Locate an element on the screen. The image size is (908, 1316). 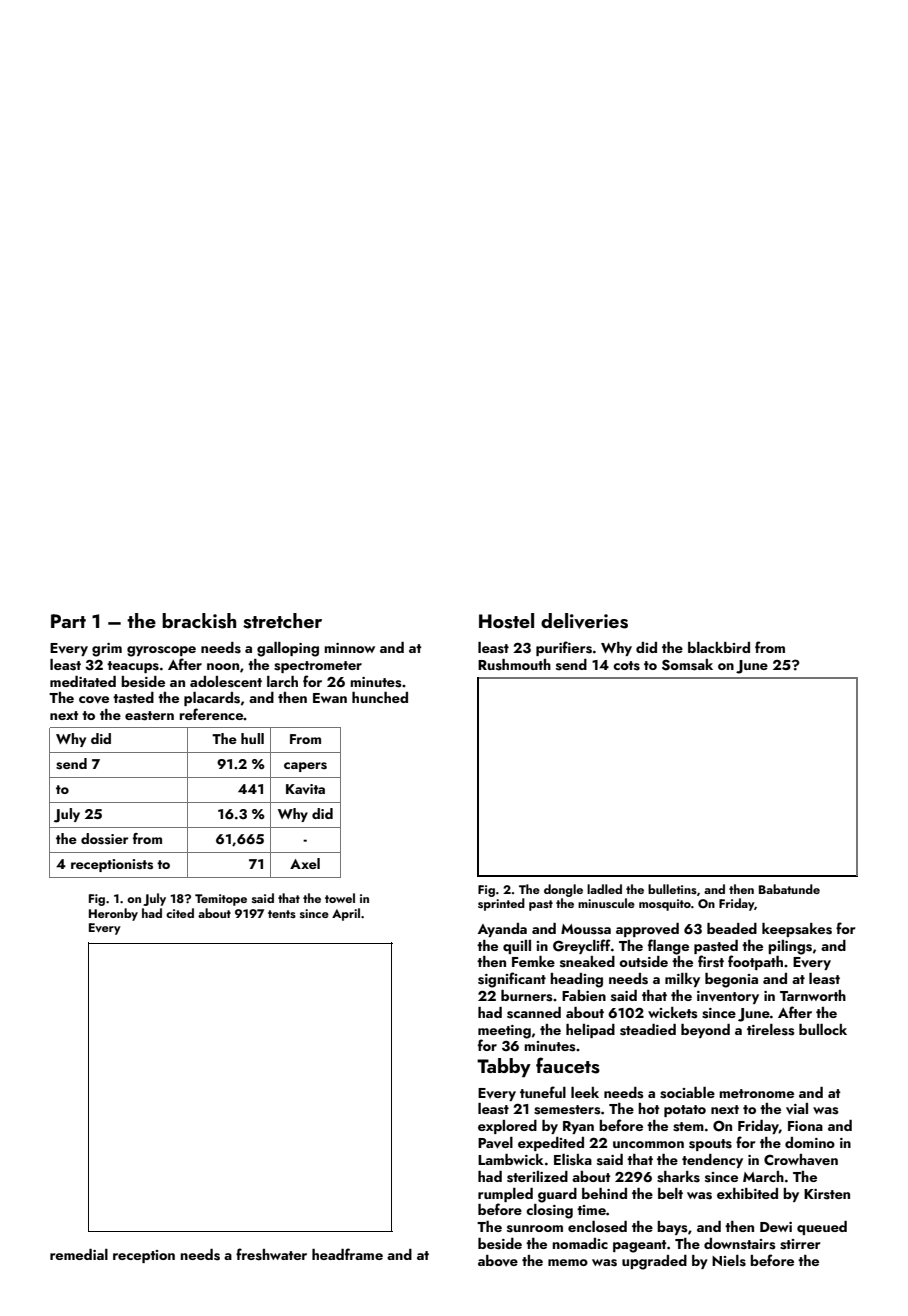
deliveries is located at coordinates (584, 621).
